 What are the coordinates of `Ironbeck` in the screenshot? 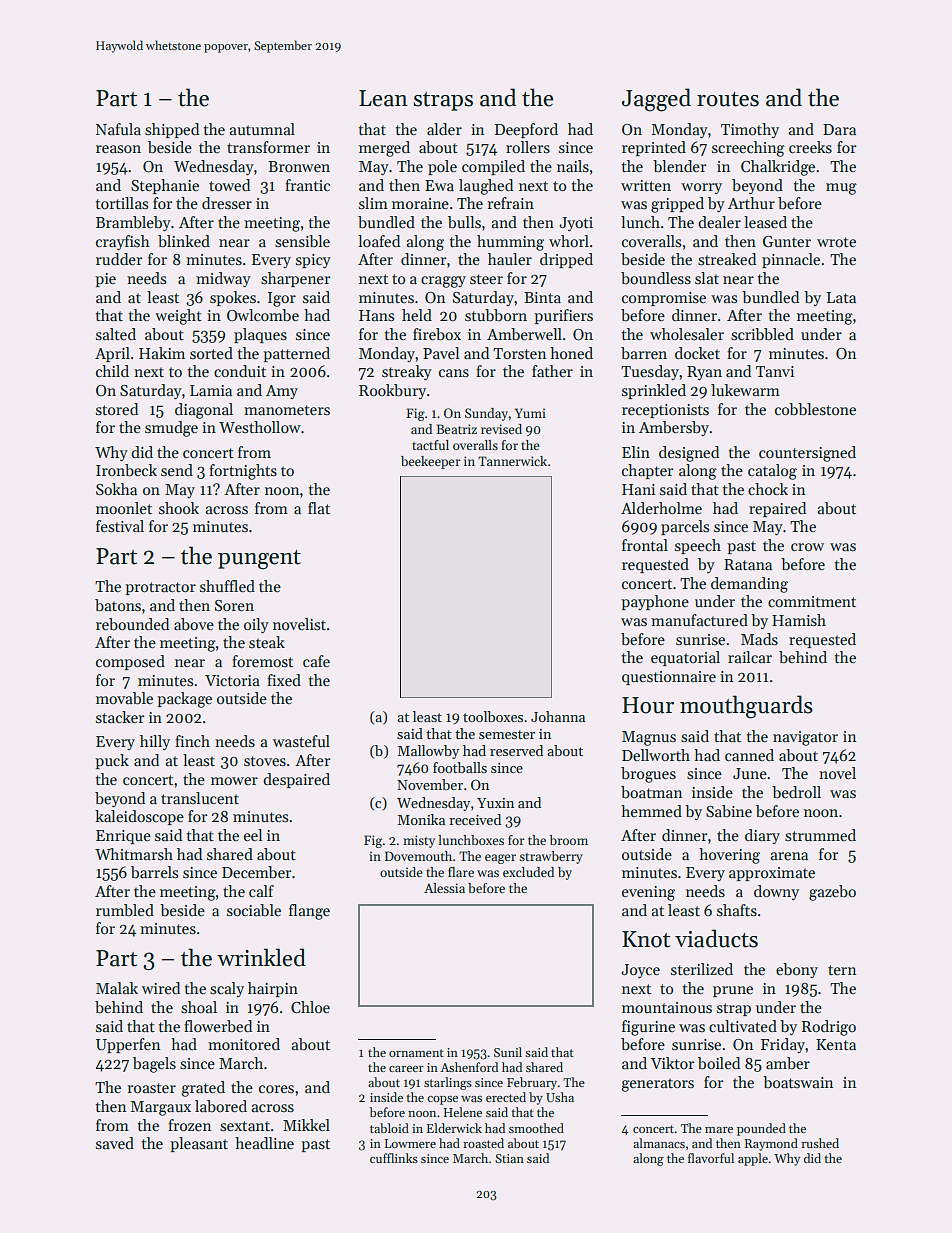 It's located at (126, 470).
